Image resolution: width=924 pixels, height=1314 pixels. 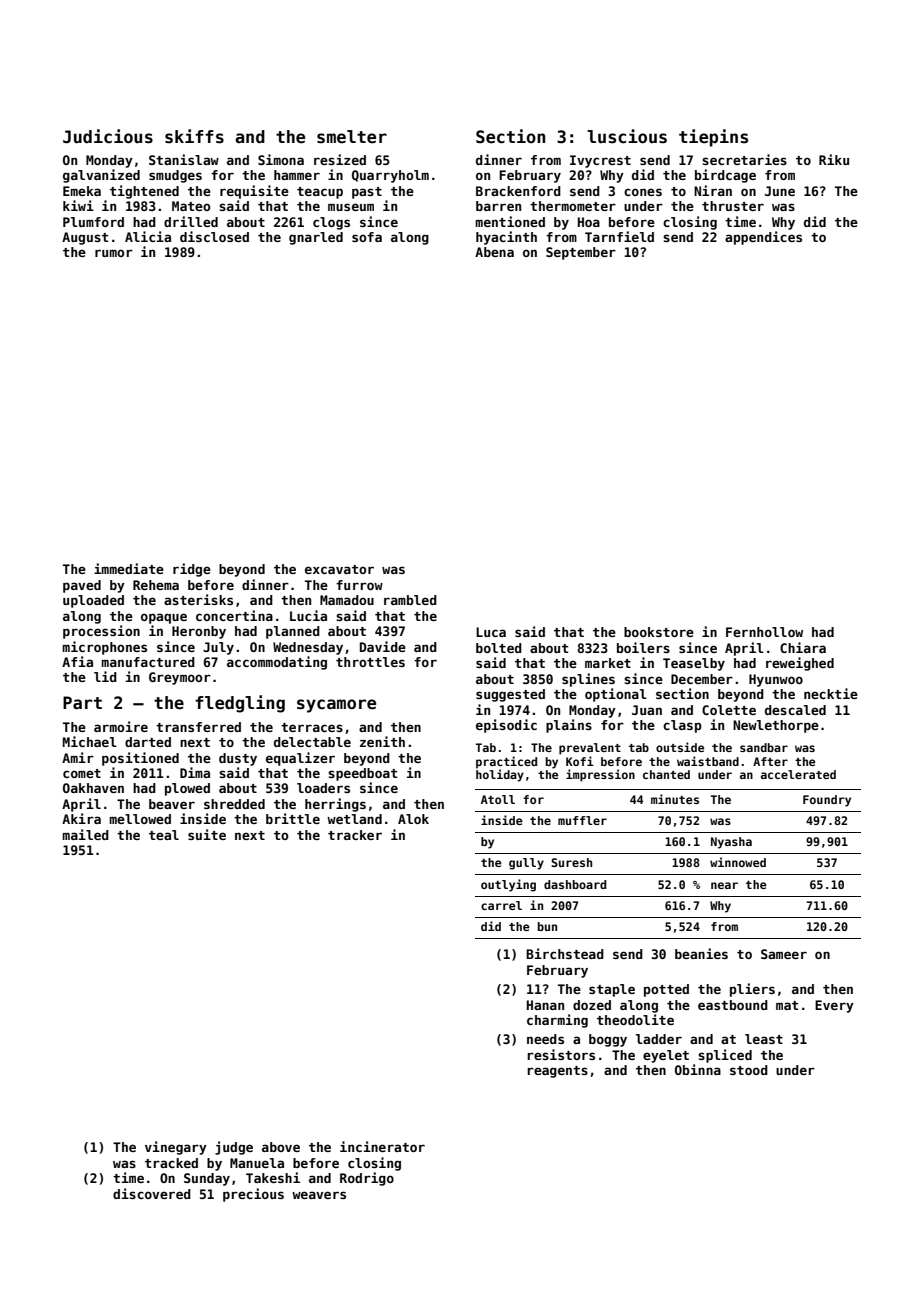 I want to click on discovered, so click(x=152, y=1193).
